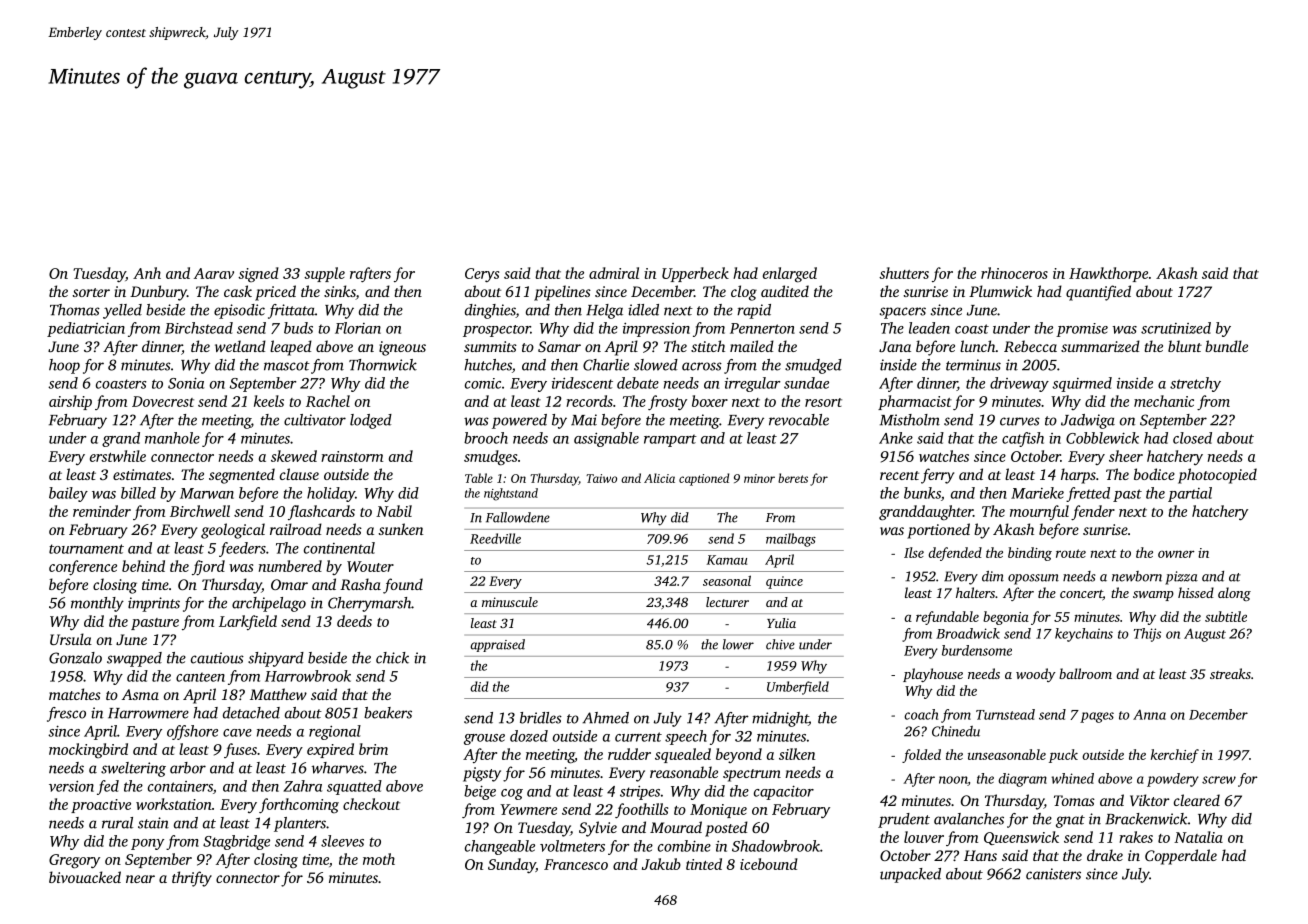 This page has width=1308, height=924. Describe the element at coordinates (342, 841) in the page. I see `sleeves` at that location.
